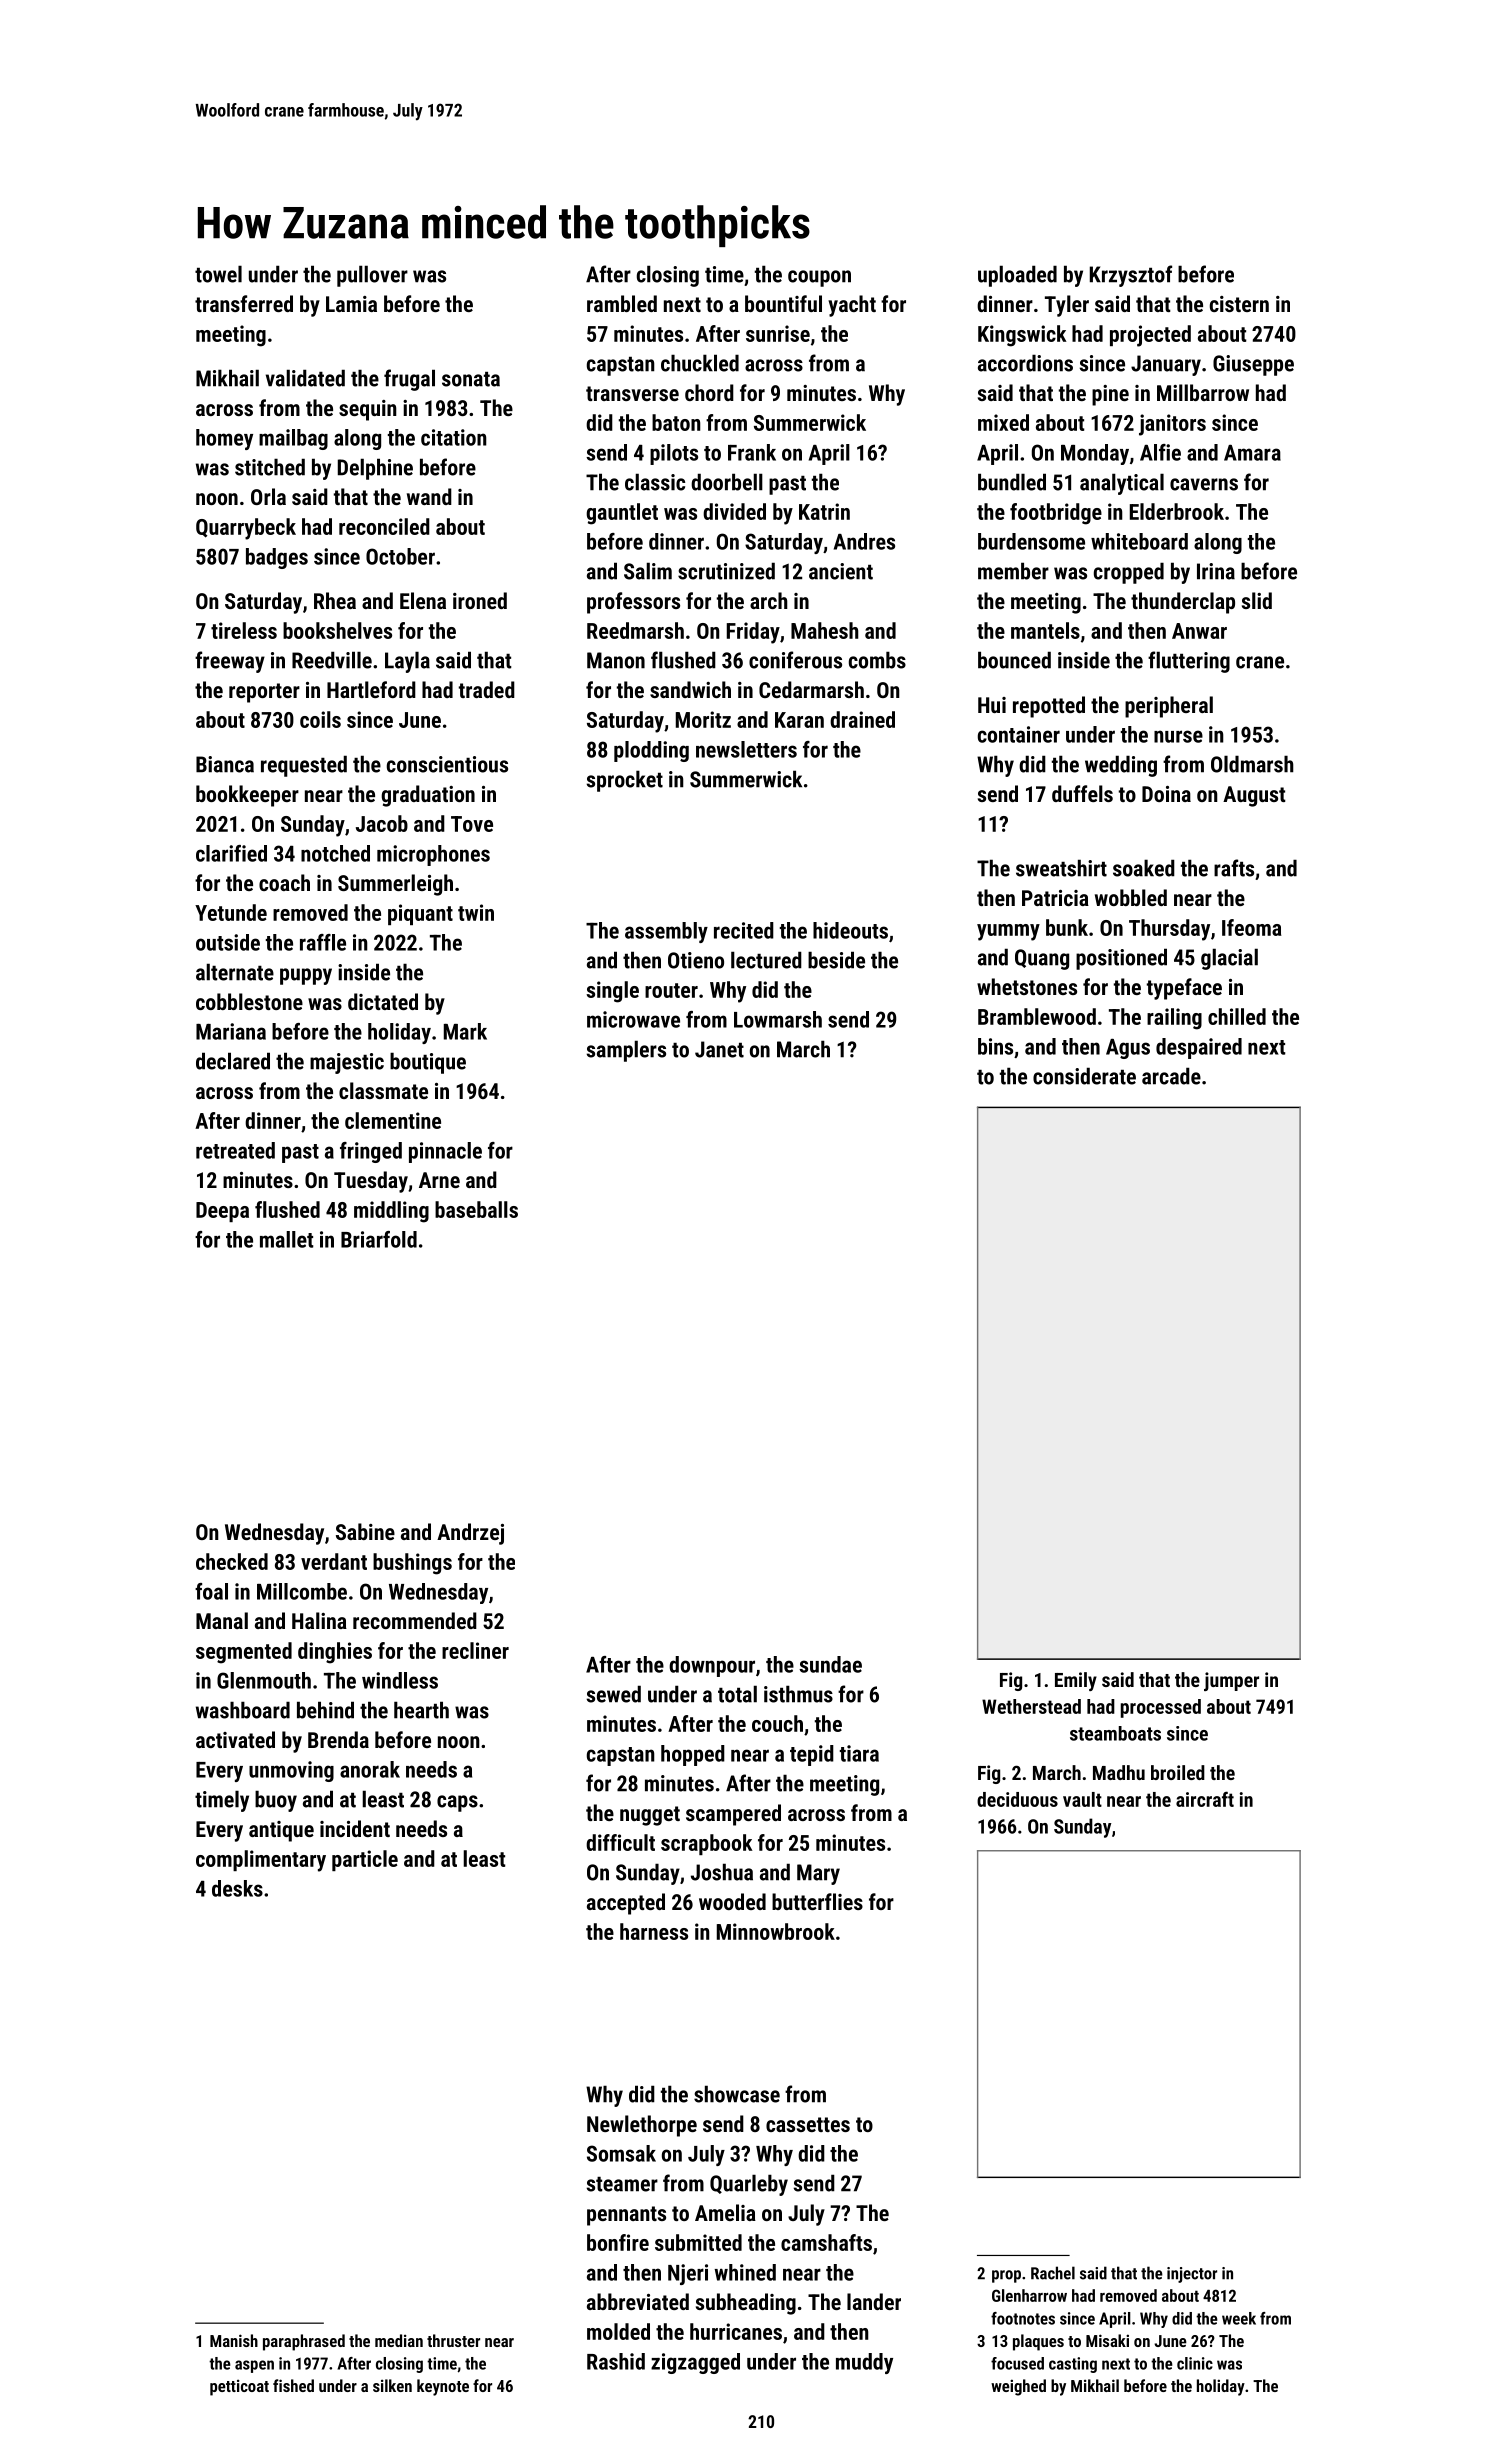  Describe the element at coordinates (622, 303) in the page. I see `rambled` at that location.
